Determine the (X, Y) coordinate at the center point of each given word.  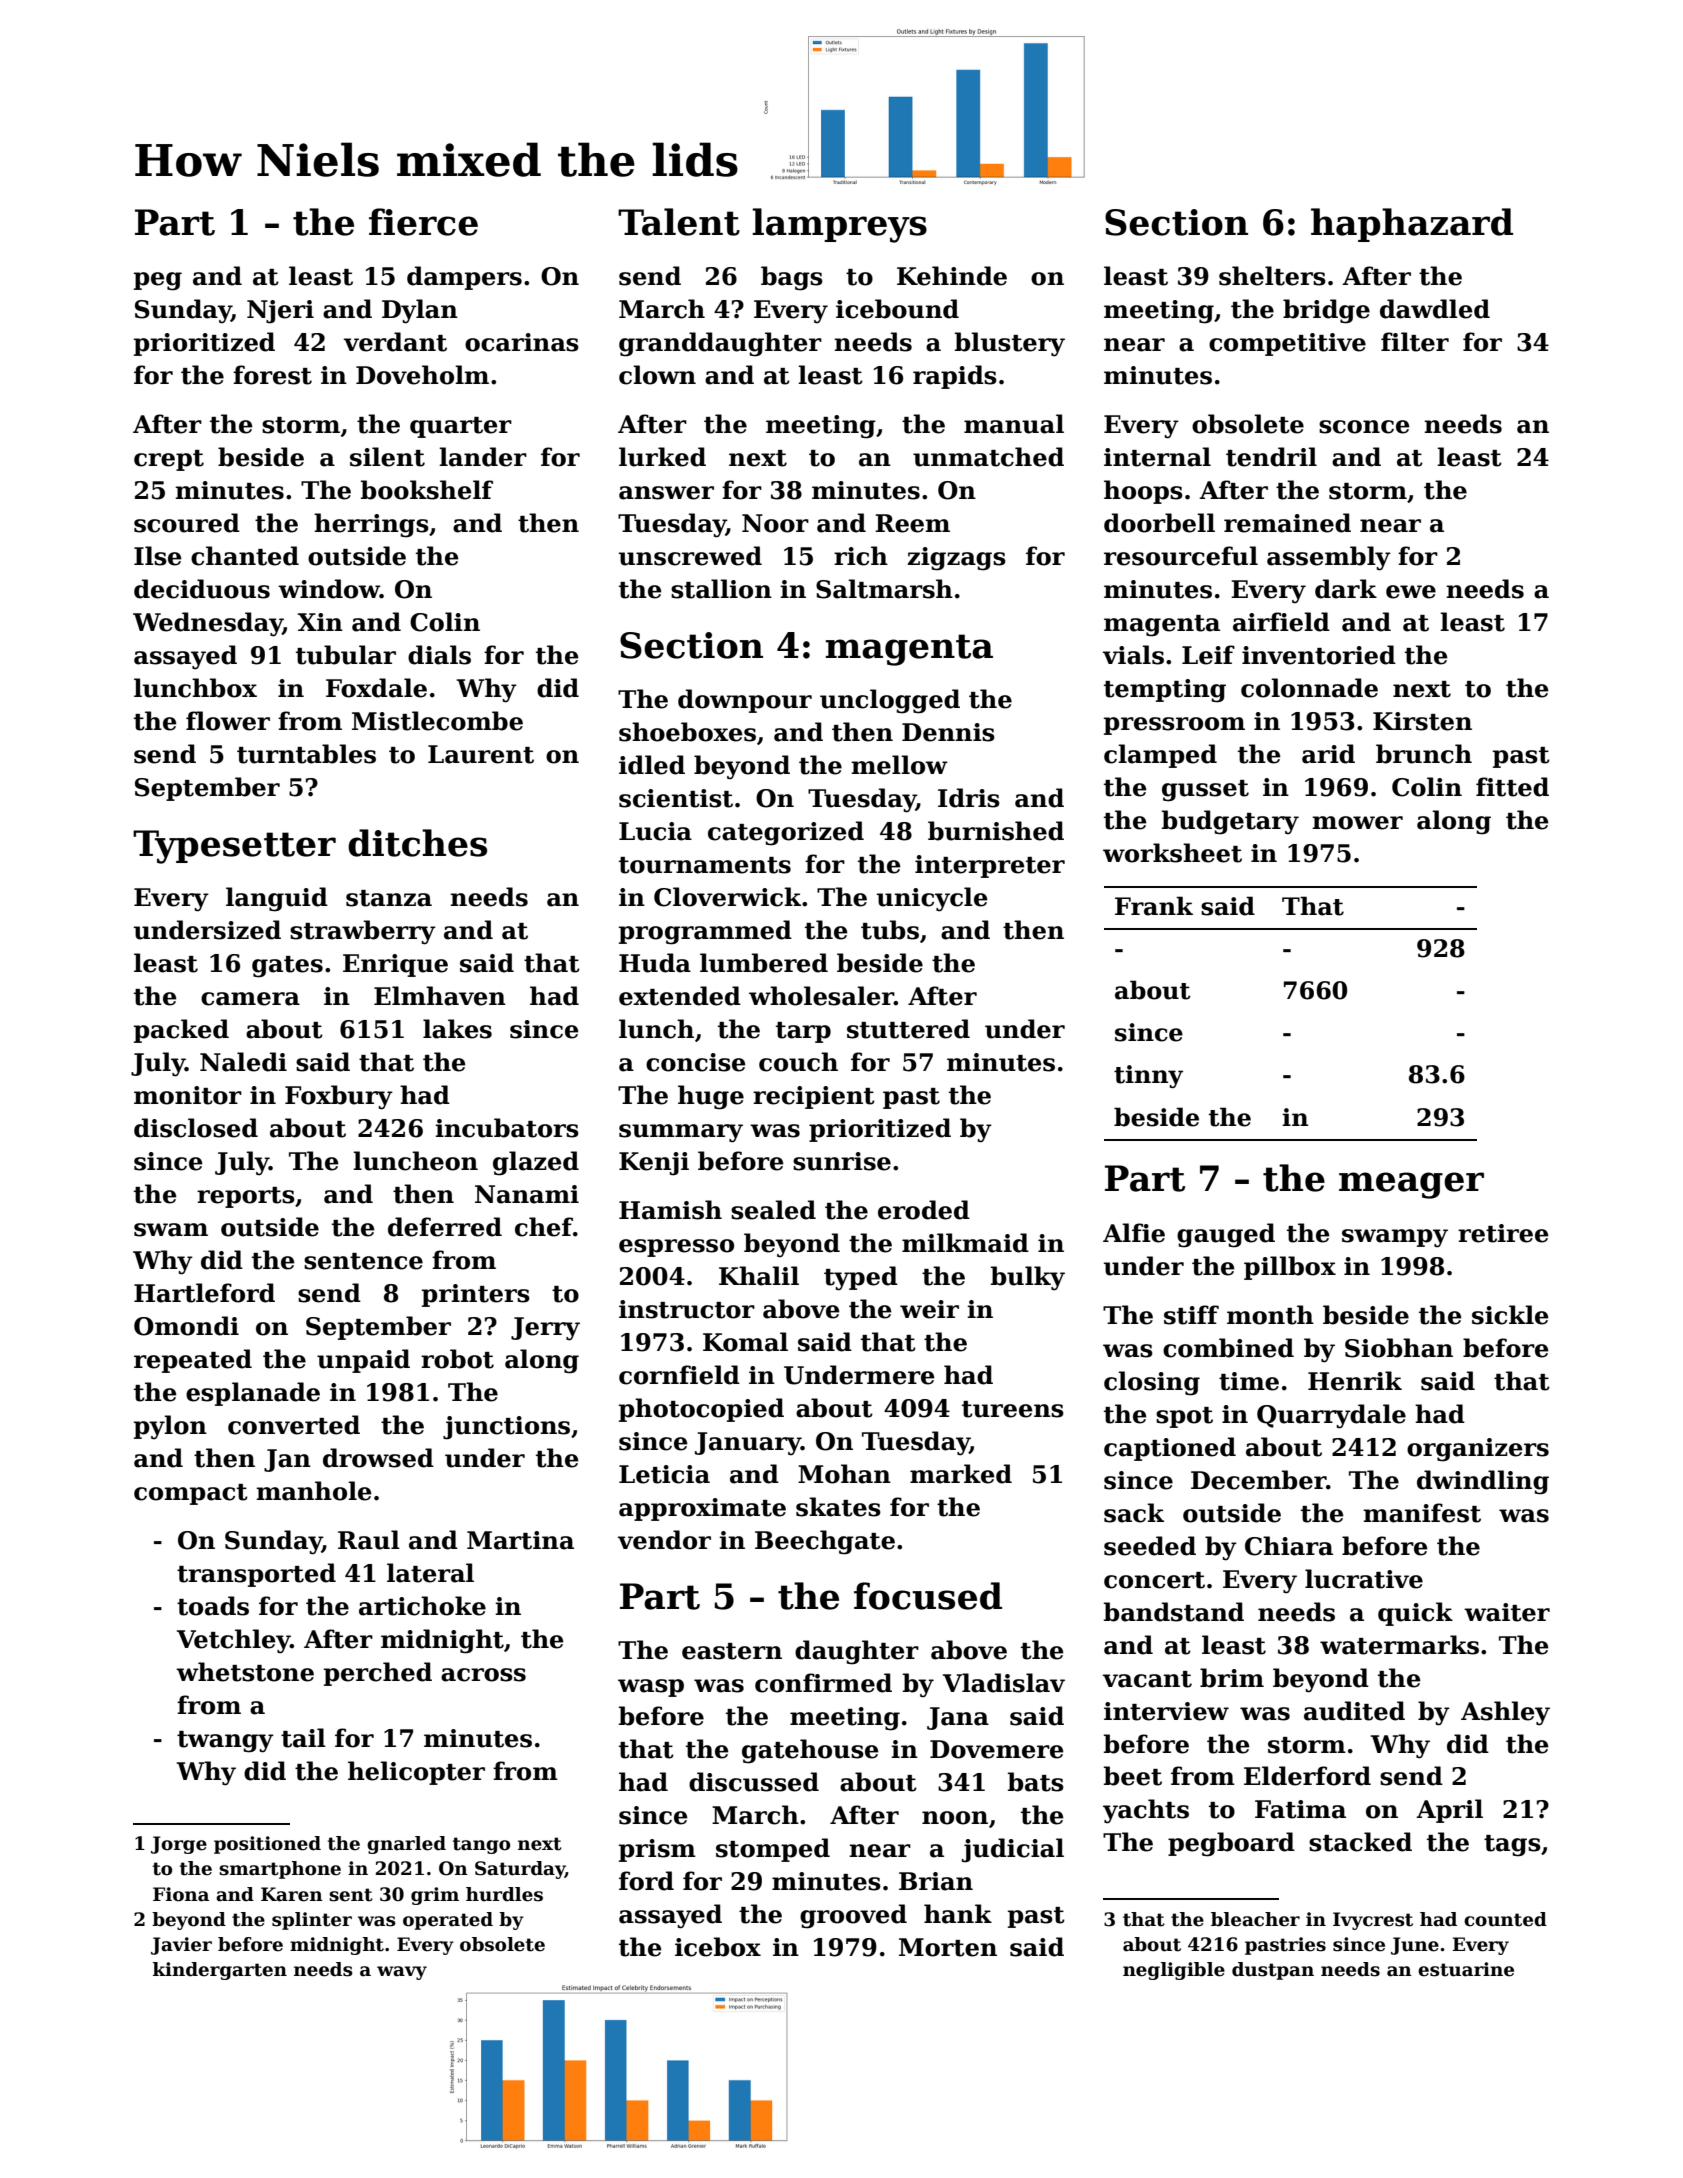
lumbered (764, 963)
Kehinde (952, 276)
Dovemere (997, 1749)
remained (1287, 523)
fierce (423, 222)
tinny (1148, 1076)
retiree (1503, 1233)
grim (435, 1896)
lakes (457, 1029)
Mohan (844, 1474)
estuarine (1466, 1969)
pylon (170, 1427)
